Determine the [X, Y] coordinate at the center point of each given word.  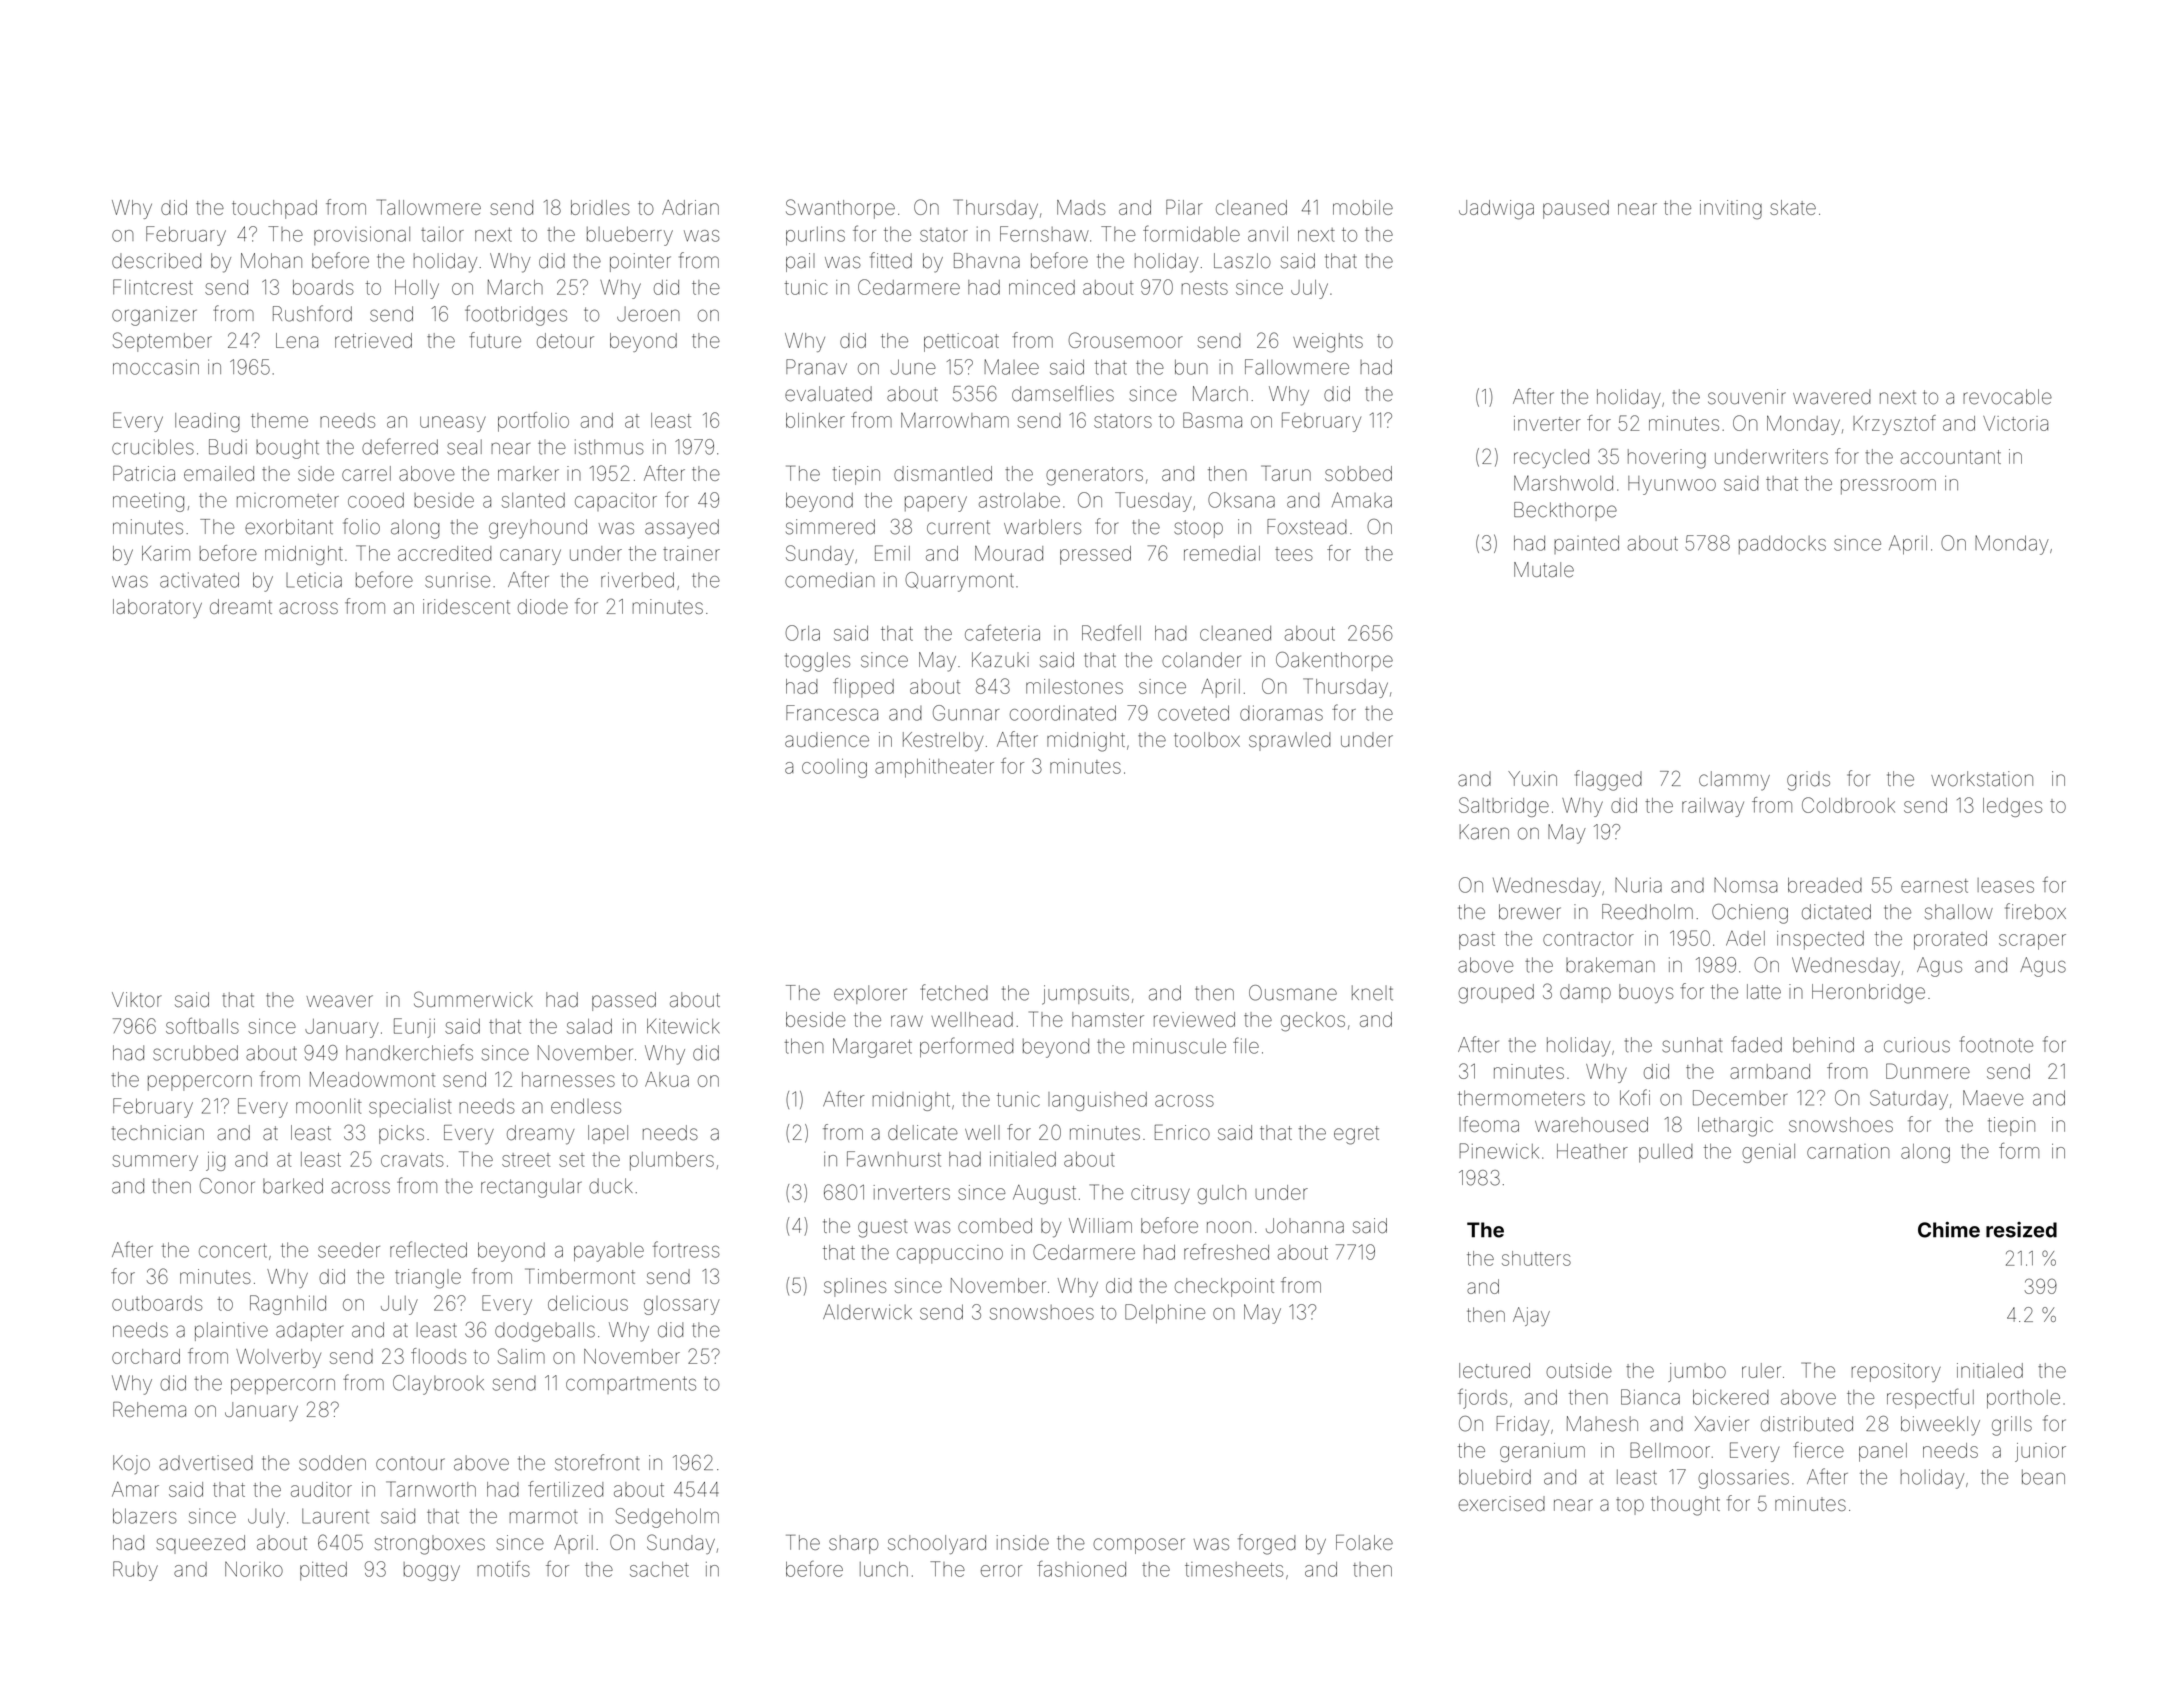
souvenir [1747, 397]
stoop [1198, 529]
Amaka [1362, 500]
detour [565, 340]
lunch [884, 1569]
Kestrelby [943, 741]
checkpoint [1224, 1287]
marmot [544, 1517]
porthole [2023, 1399]
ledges [2012, 807]
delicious [588, 1303]
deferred [400, 446]
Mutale [1544, 569]
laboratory [157, 608]
